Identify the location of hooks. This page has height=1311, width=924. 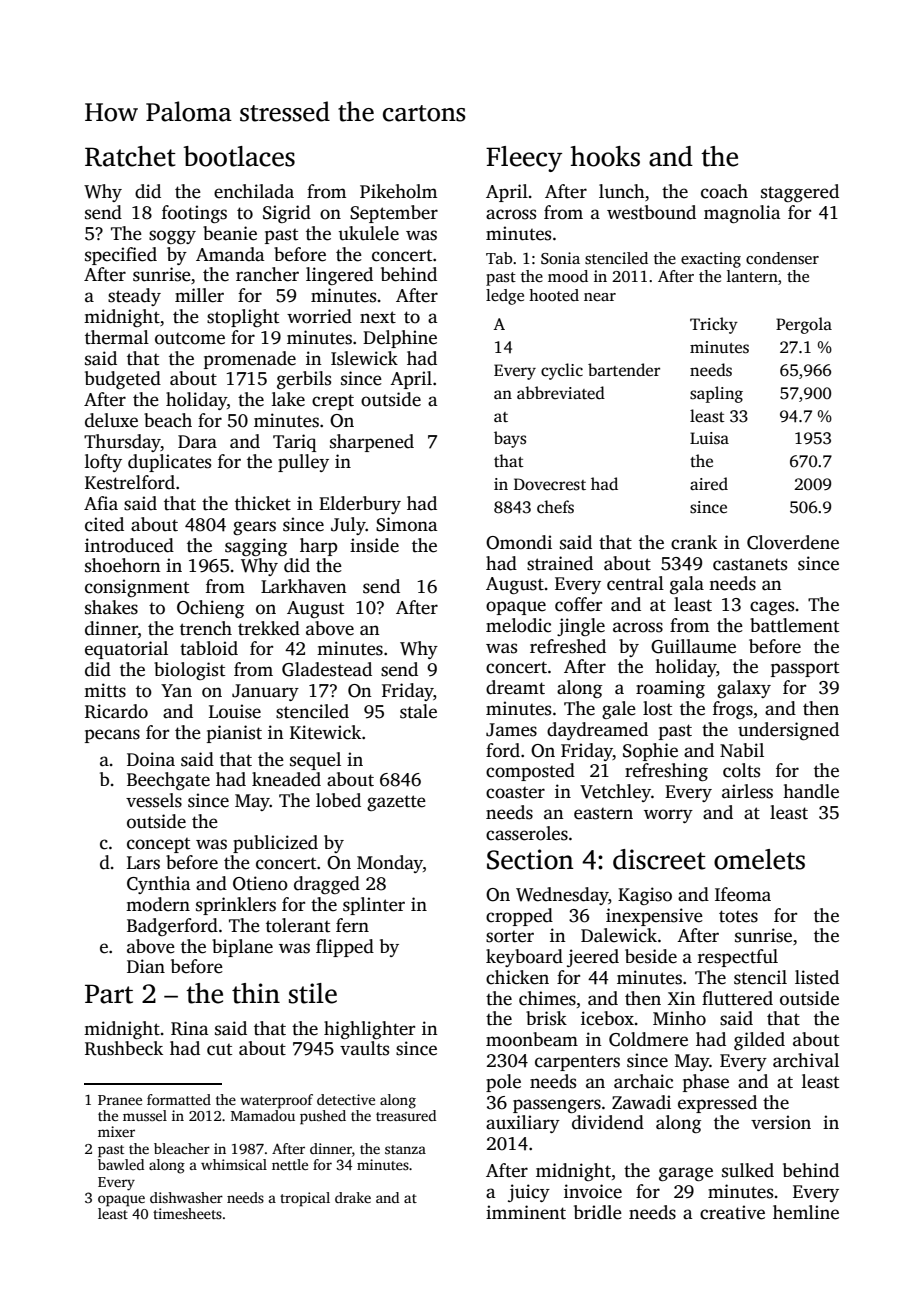
(605, 156).
